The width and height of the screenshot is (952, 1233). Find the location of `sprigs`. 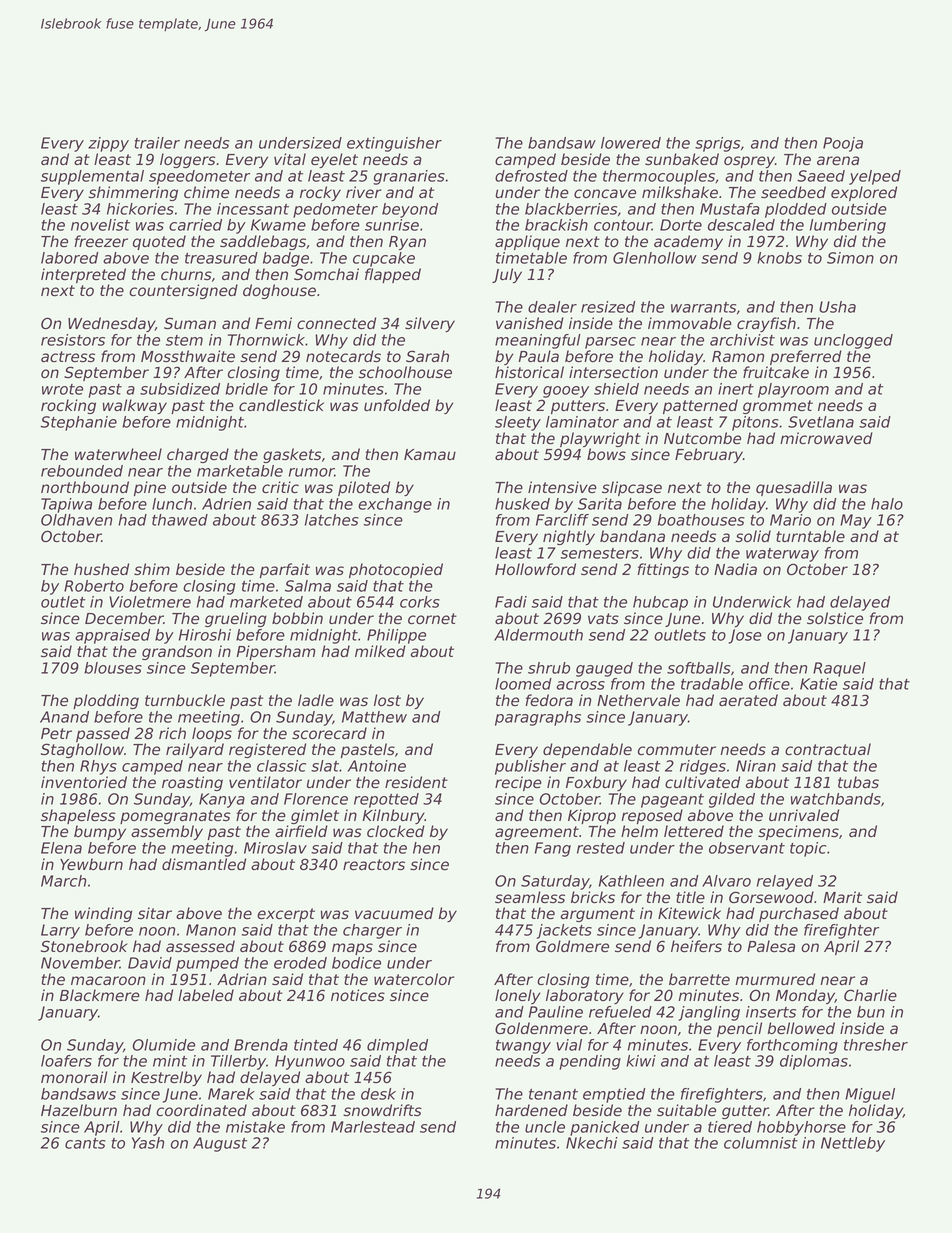

sprigs is located at coordinates (717, 144).
